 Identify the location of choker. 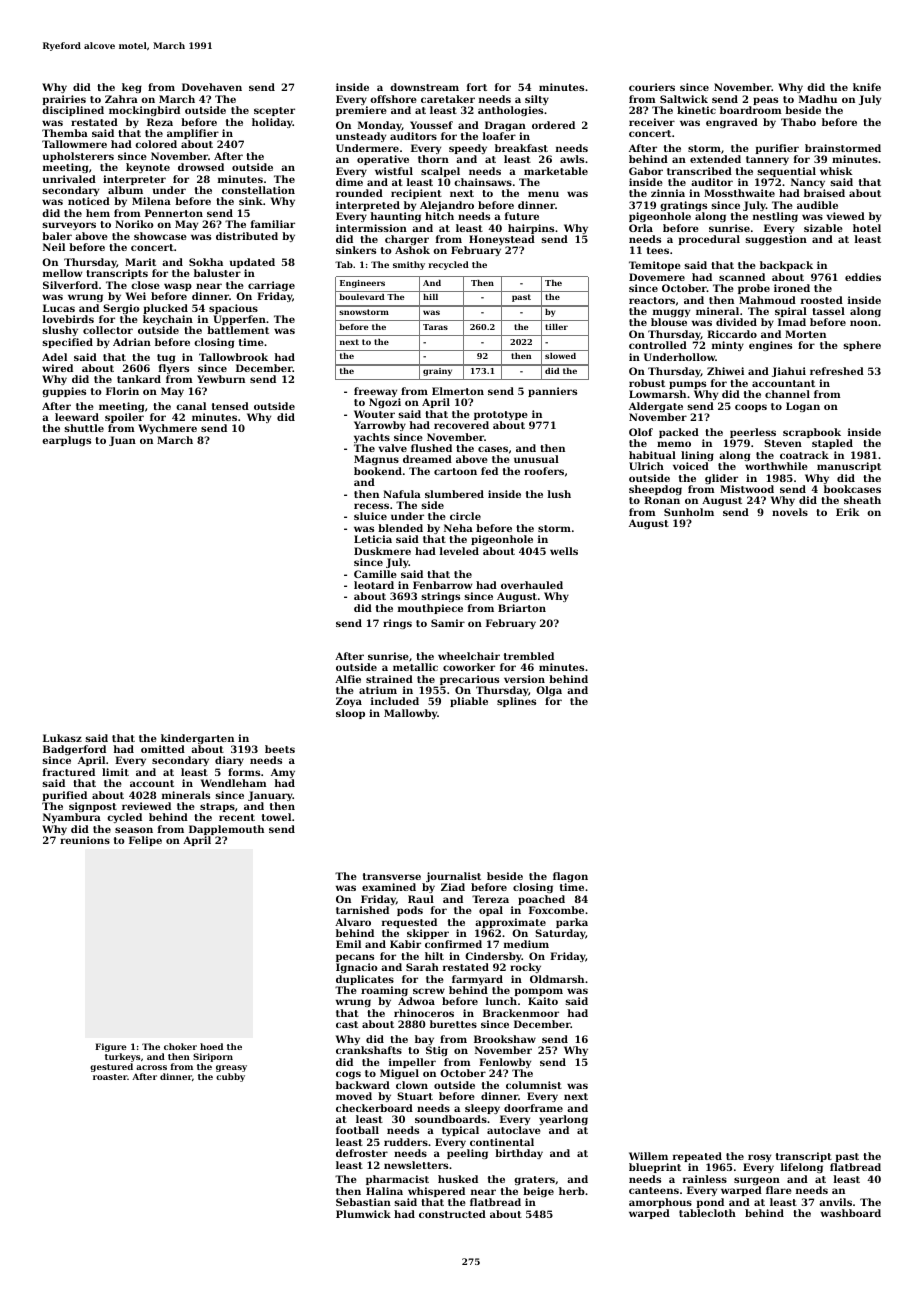
(180, 1046).
